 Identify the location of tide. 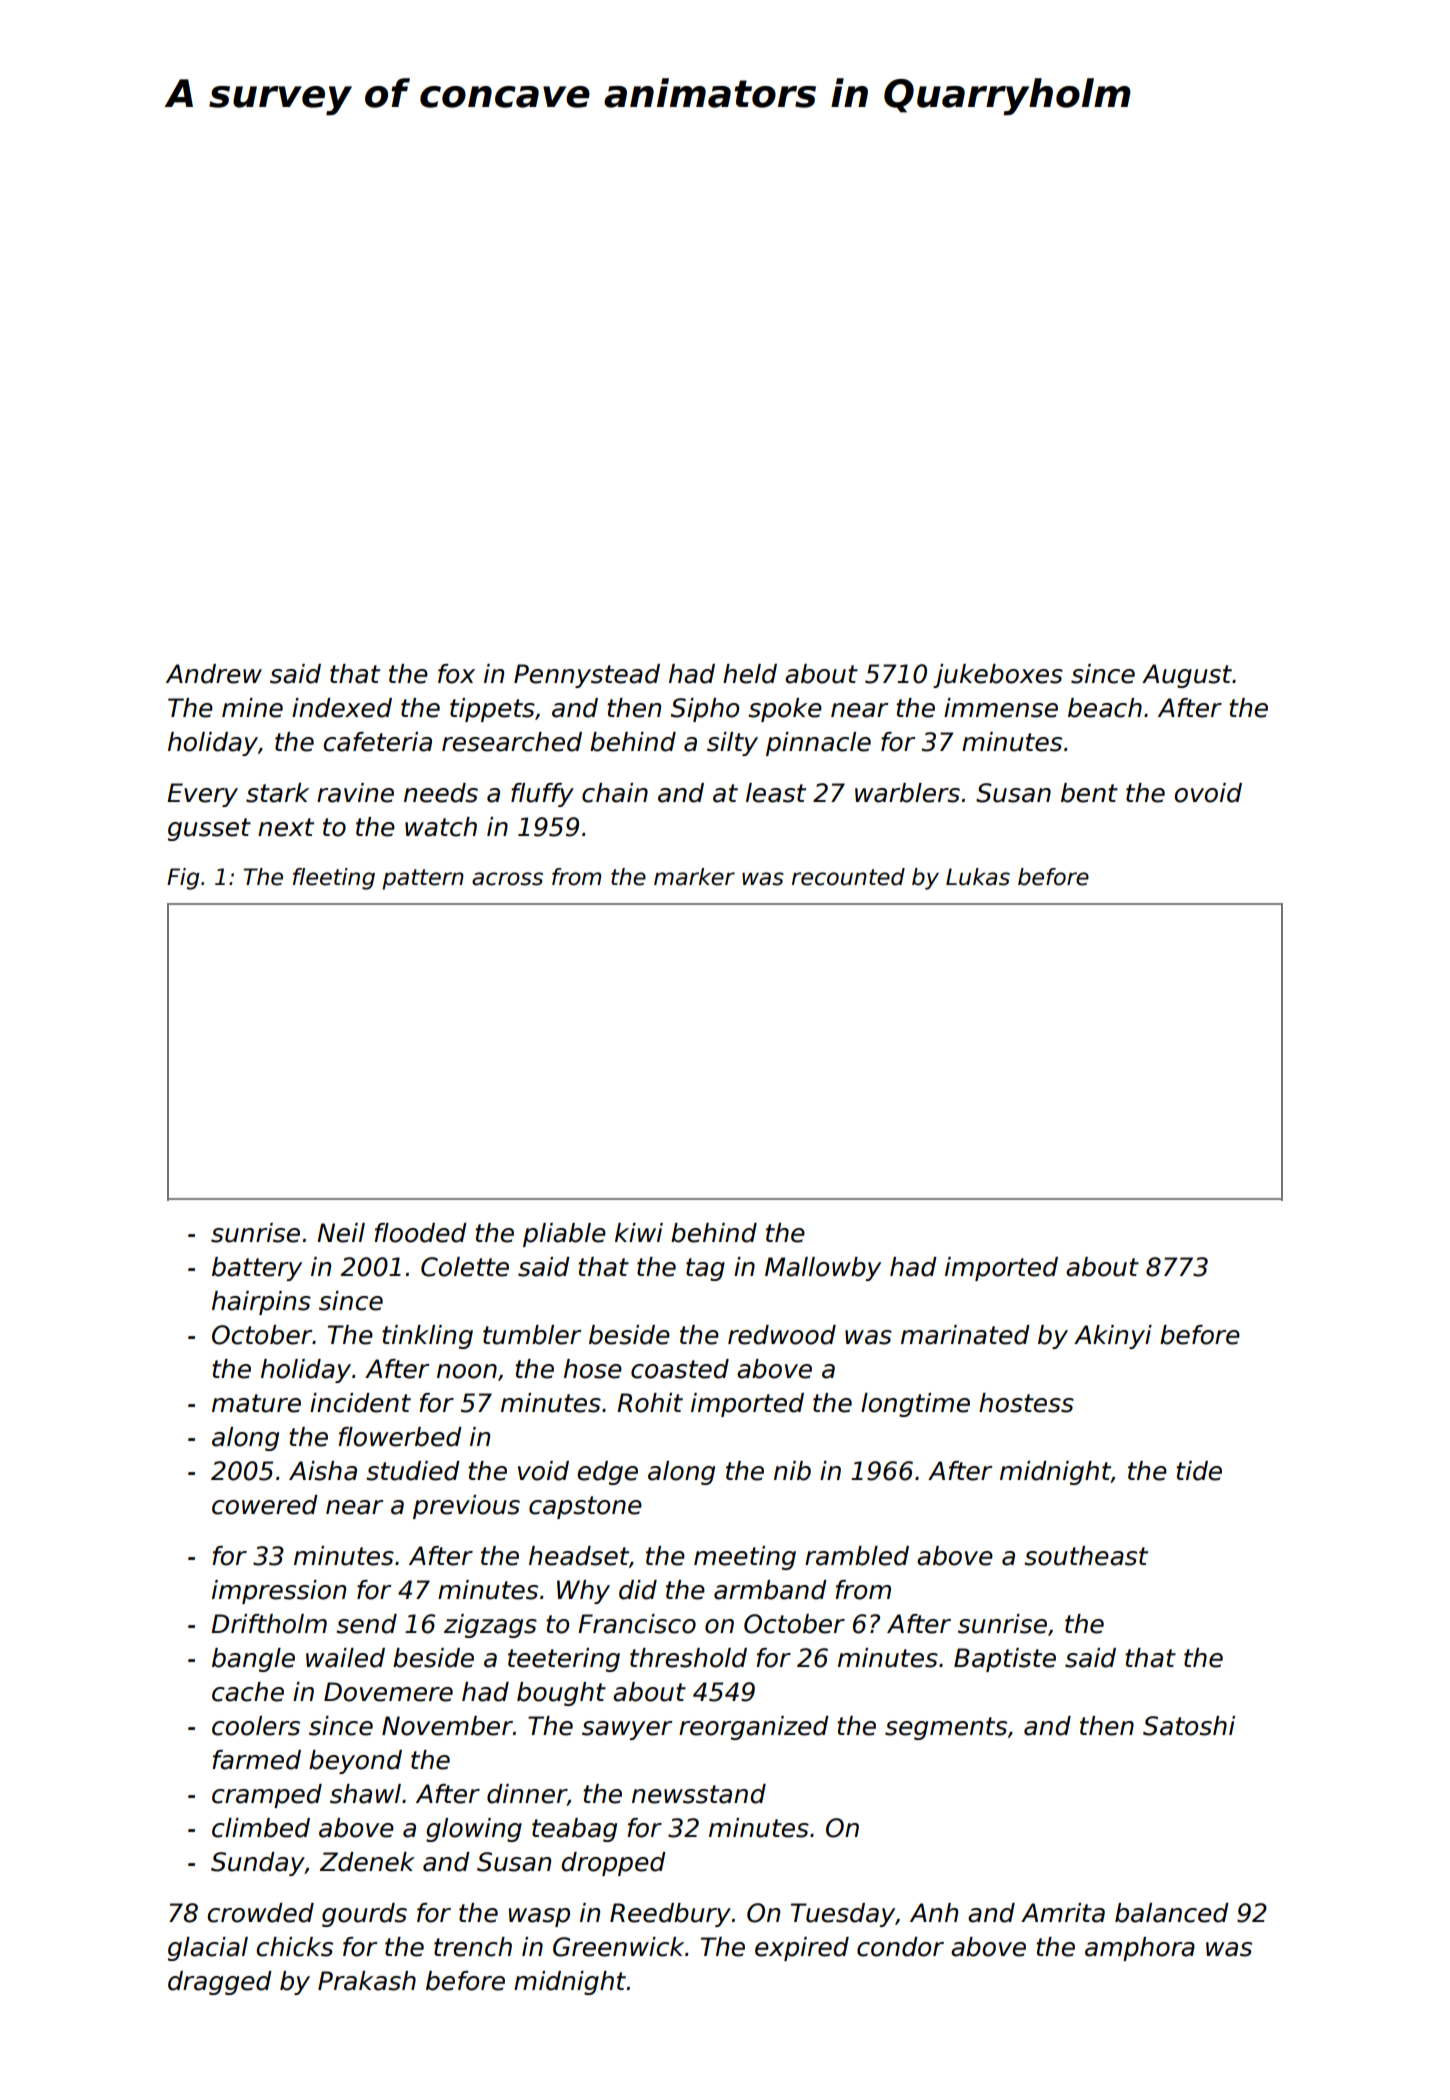
(1199, 1471).
